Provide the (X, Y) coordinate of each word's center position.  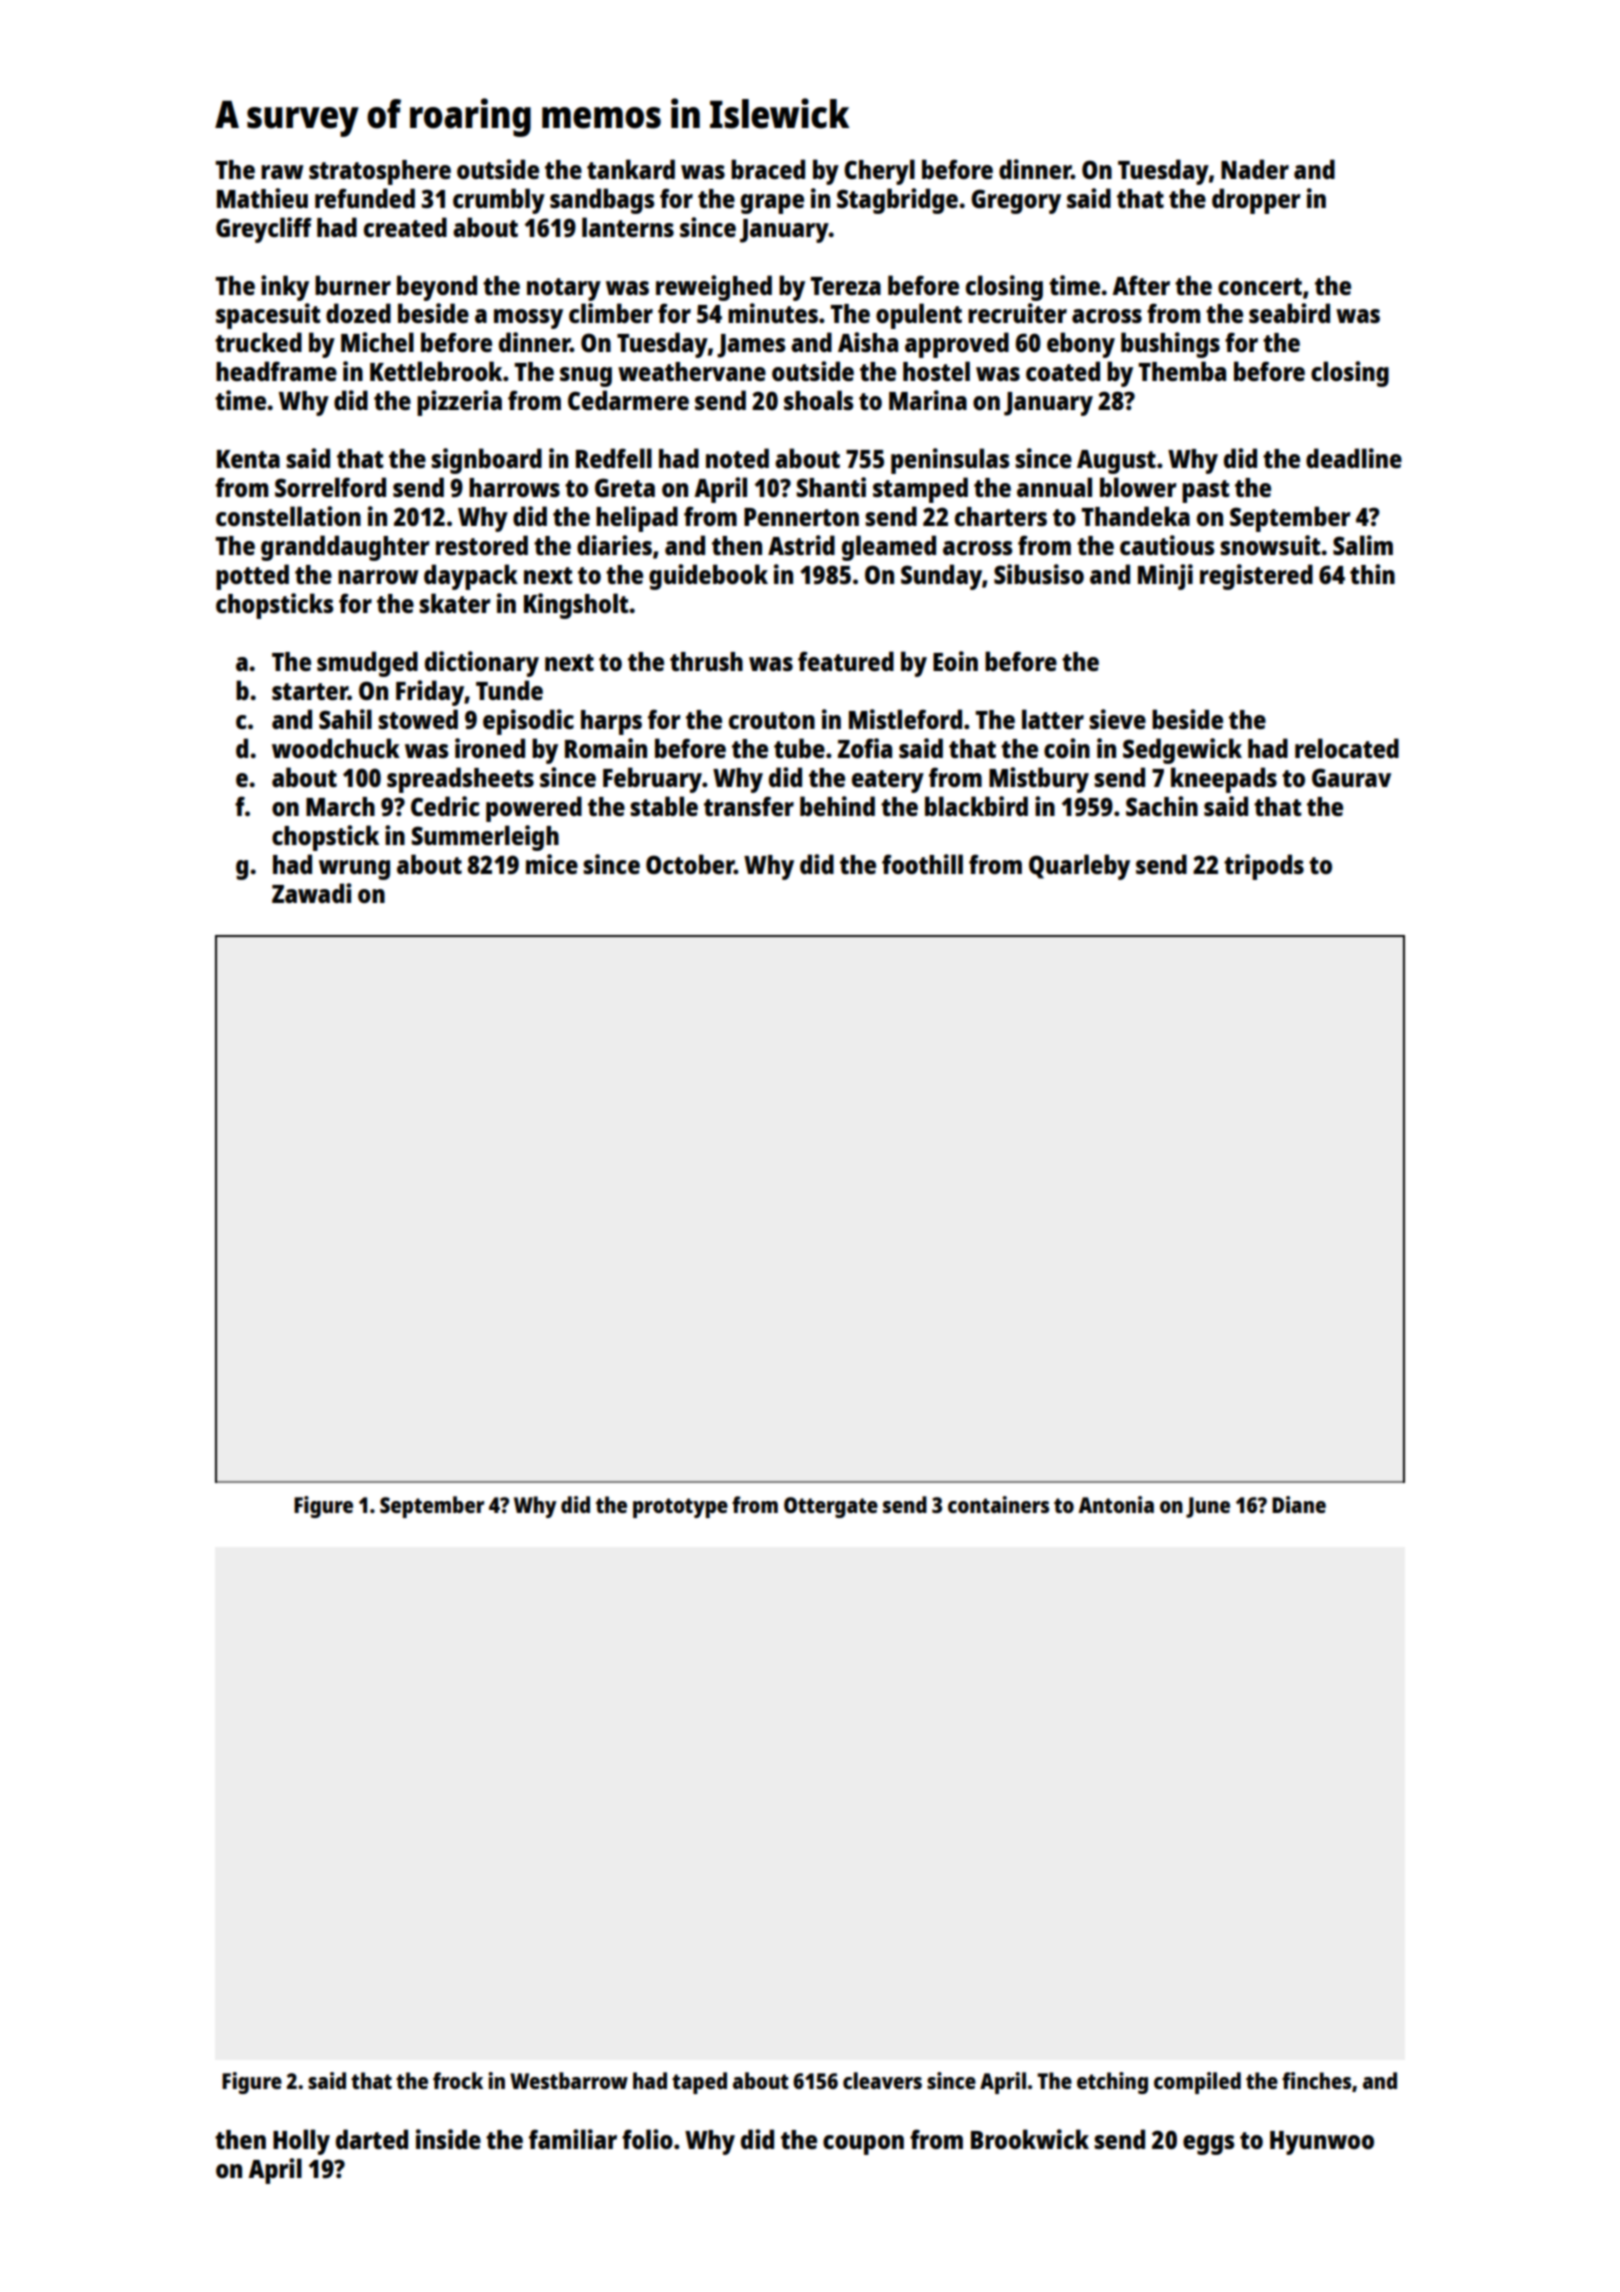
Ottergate (831, 1507)
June (1208, 1507)
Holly (301, 2142)
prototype (680, 1508)
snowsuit (1270, 545)
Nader (1255, 169)
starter (310, 691)
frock (458, 2080)
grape (772, 204)
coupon (863, 2145)
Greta (625, 487)
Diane (1299, 1504)
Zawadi (311, 893)
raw (282, 172)
